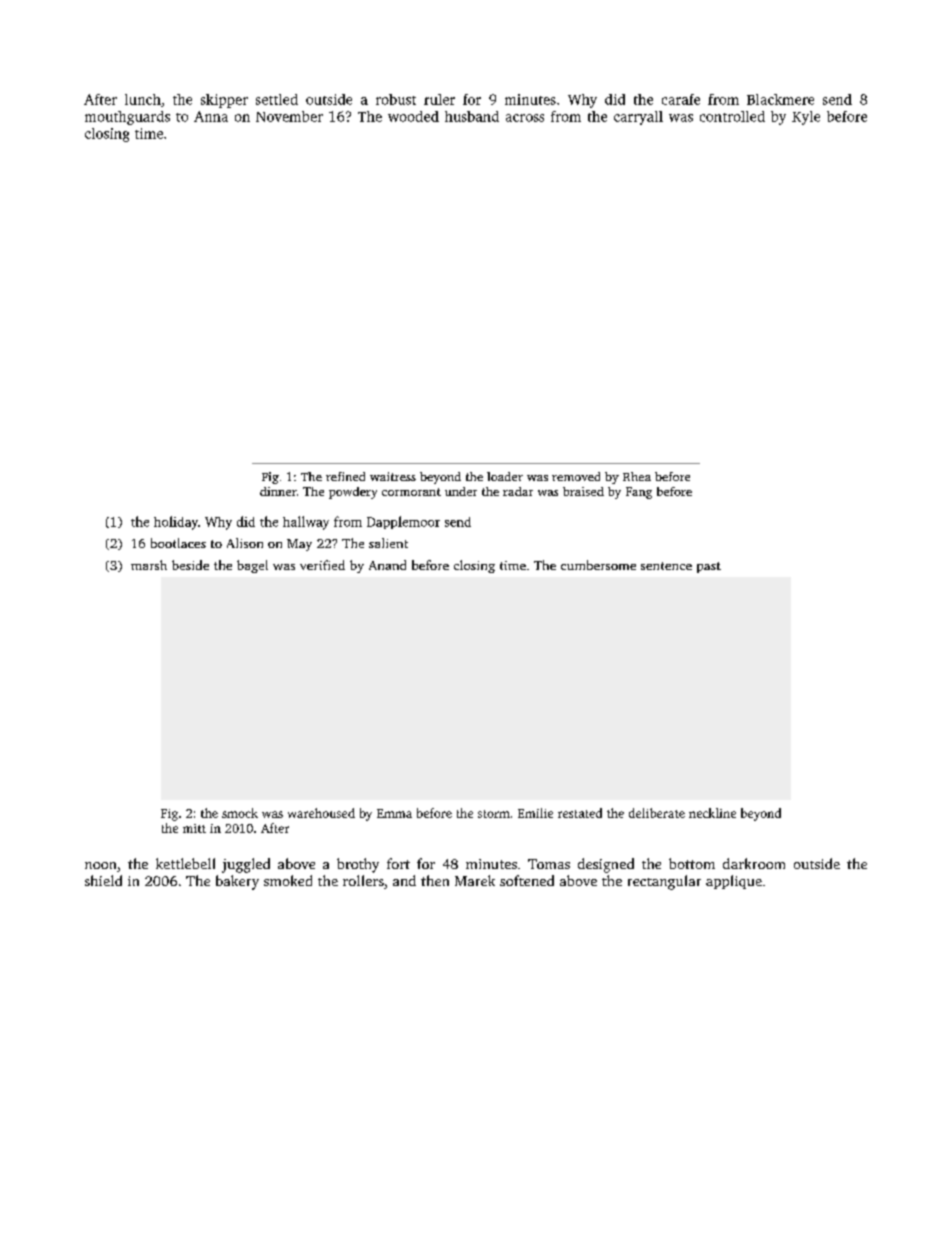 This screenshot has height=1233, width=952. What do you see at coordinates (637, 476) in the screenshot?
I see `Rhea` at bounding box center [637, 476].
